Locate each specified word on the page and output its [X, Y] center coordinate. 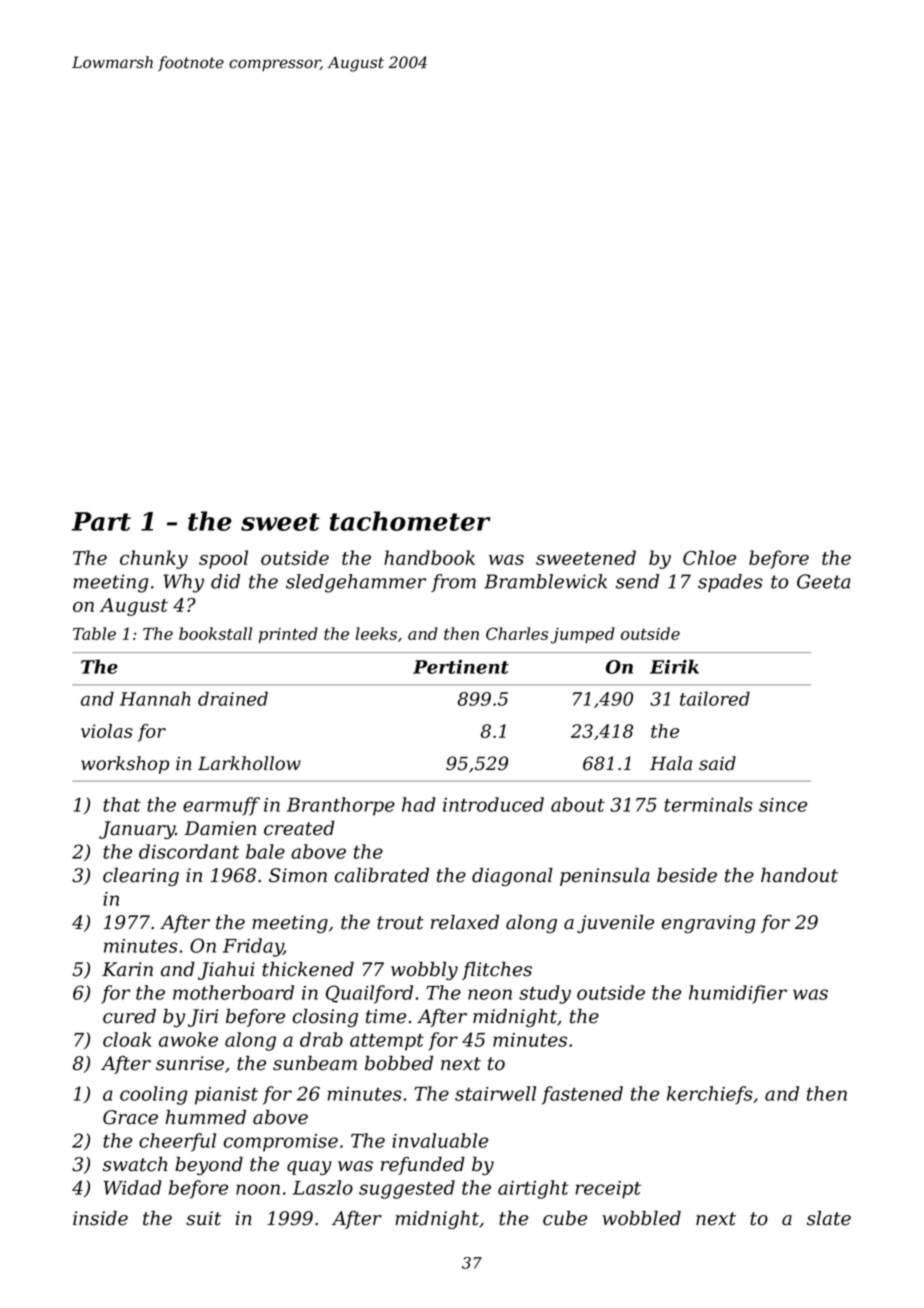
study [545, 994]
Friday [253, 947]
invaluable [440, 1140]
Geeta [823, 581]
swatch [135, 1164]
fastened [582, 1095]
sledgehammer [356, 583]
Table [94, 633]
